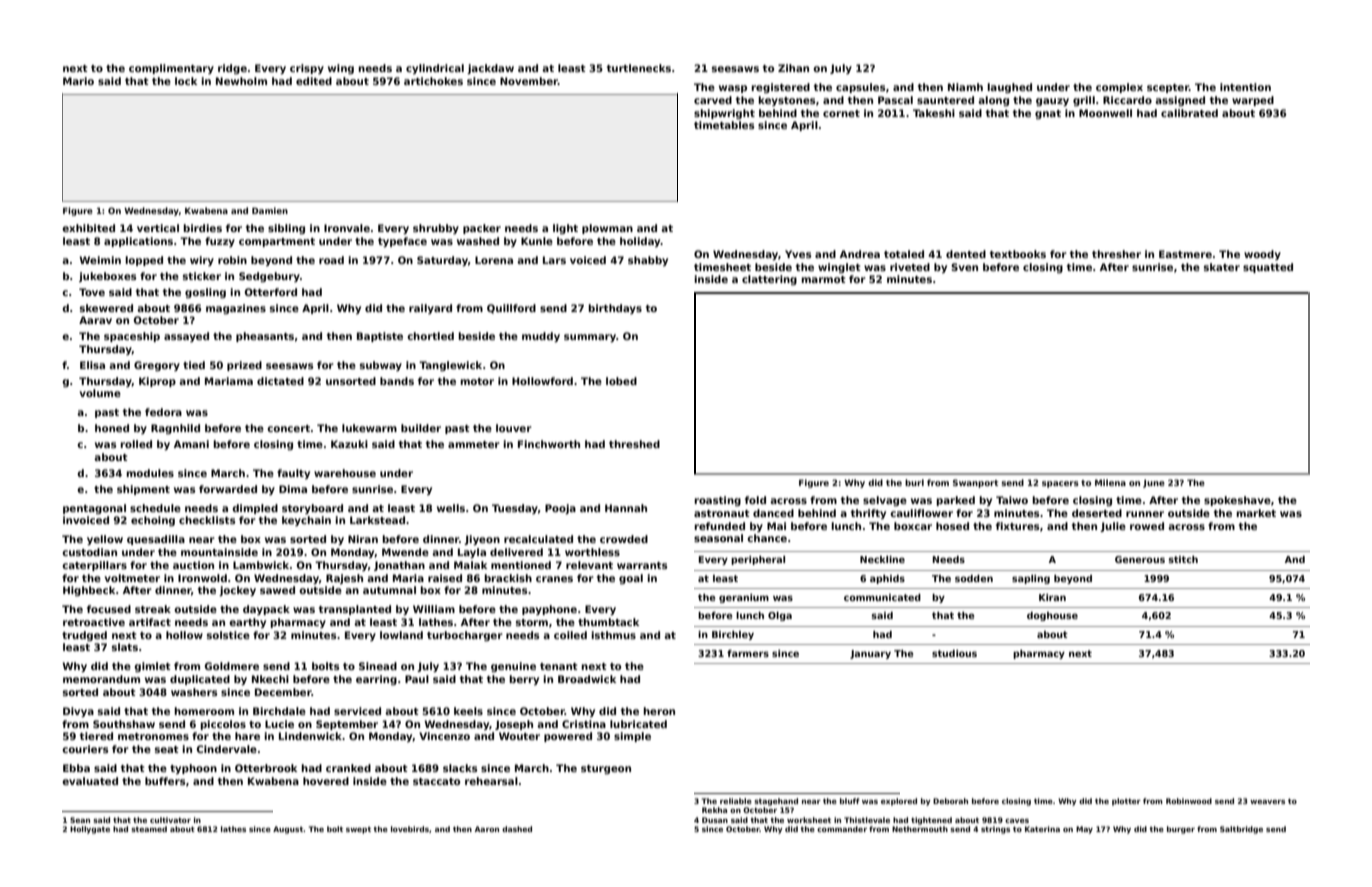 The width and height of the screenshot is (1372, 887). Describe the element at coordinates (307, 69) in the screenshot. I see `crispy` at that location.
